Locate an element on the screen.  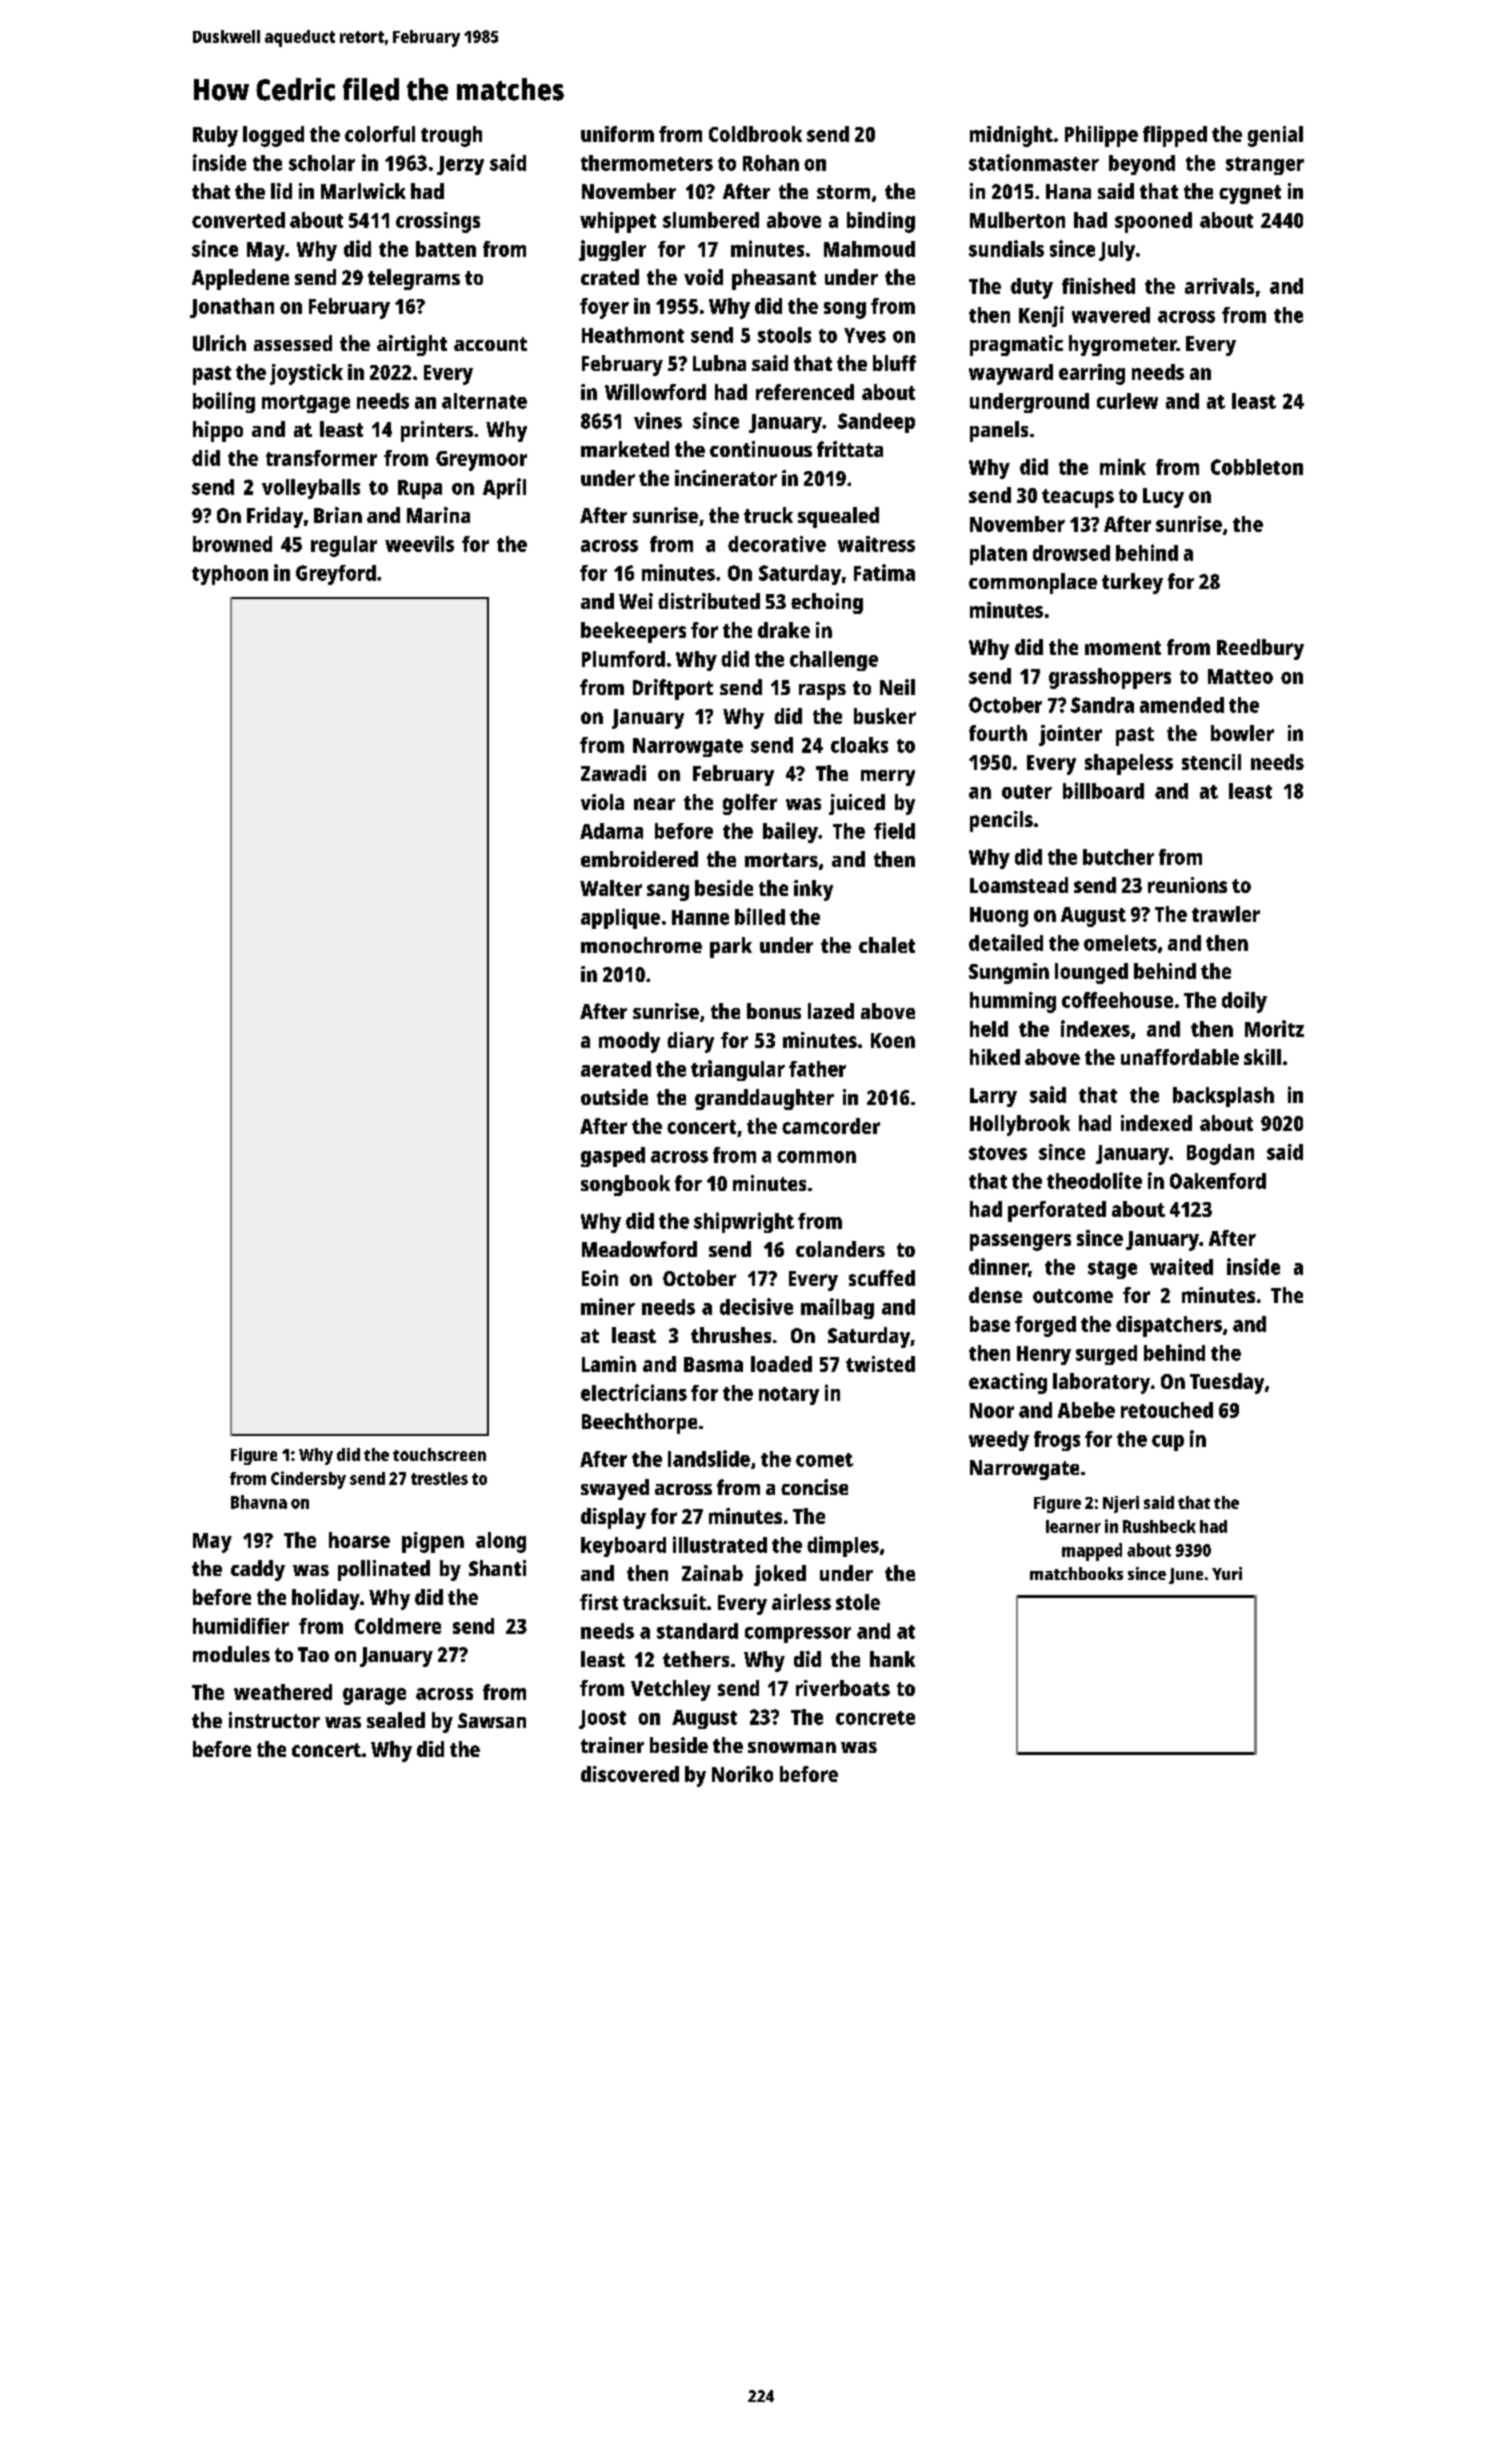
Yuri is located at coordinates (1227, 1573).
